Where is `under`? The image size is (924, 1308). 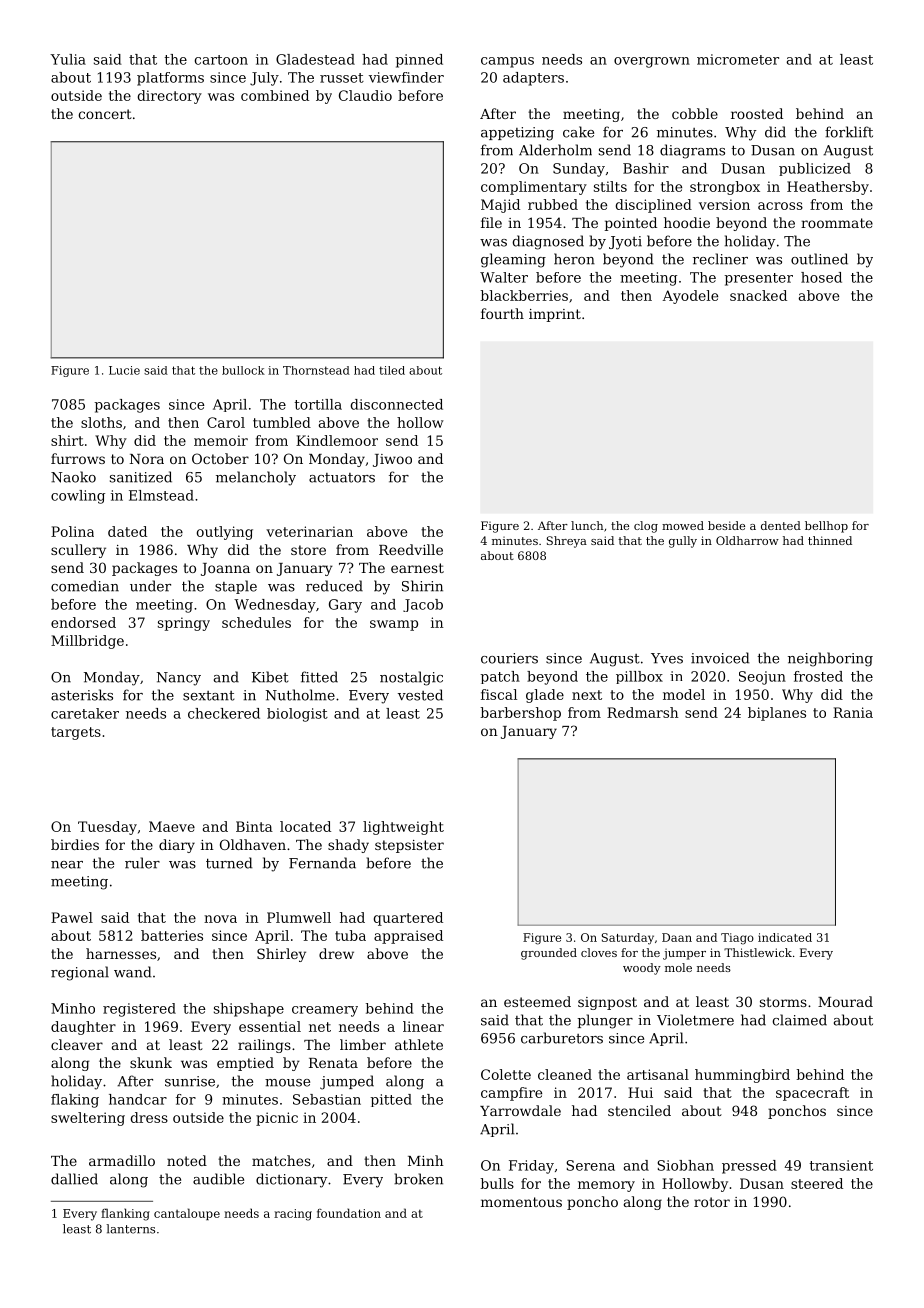 under is located at coordinates (150, 586).
